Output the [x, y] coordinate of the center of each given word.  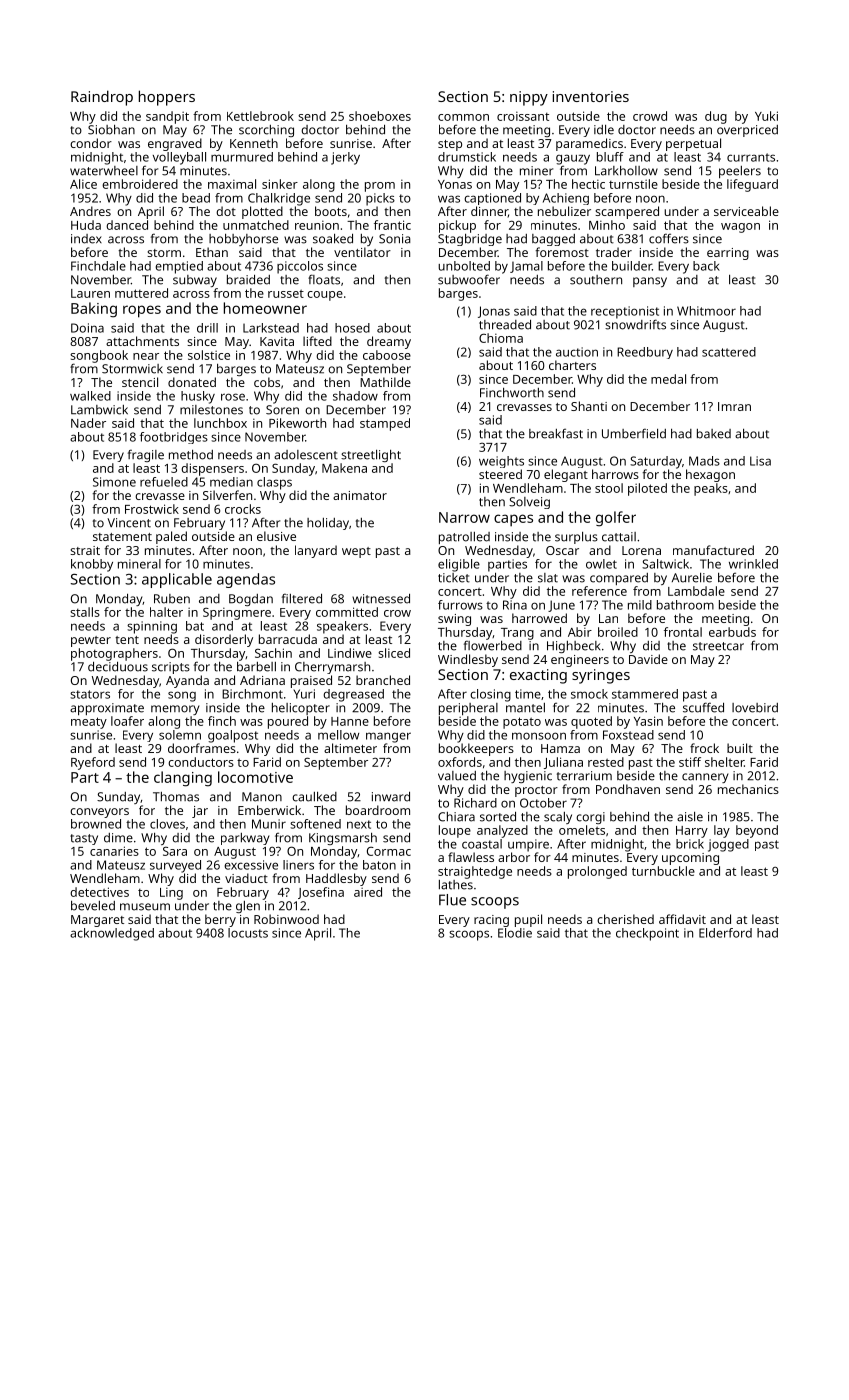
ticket [454, 578]
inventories [591, 96]
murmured [242, 157]
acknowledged [112, 934]
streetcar [718, 646]
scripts [171, 668]
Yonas [455, 184]
